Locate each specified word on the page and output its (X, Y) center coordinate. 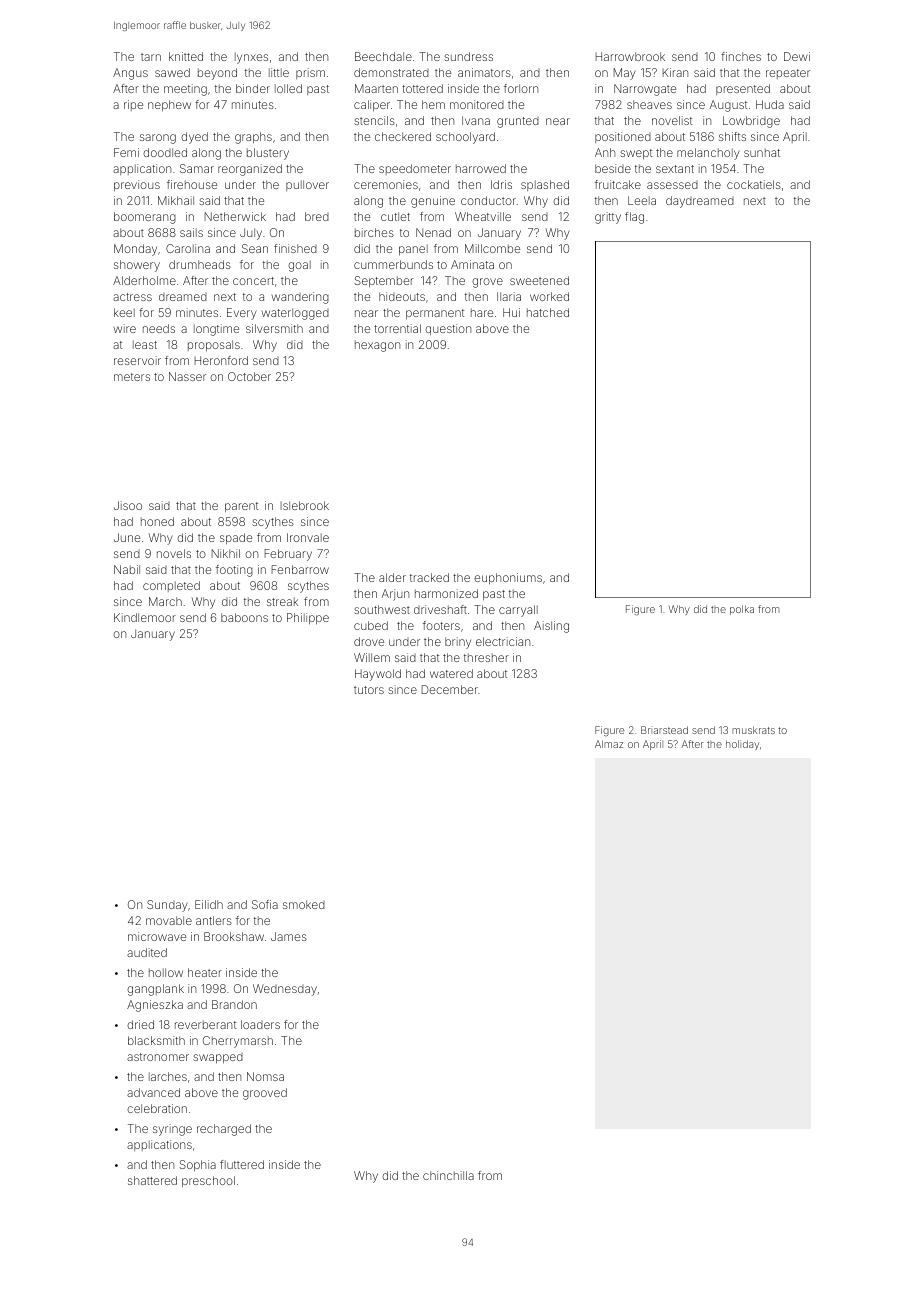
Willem (372, 657)
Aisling (551, 627)
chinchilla (448, 1175)
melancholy (708, 154)
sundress (468, 56)
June (127, 537)
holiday (742, 745)
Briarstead (664, 730)
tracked (429, 577)
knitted (186, 56)
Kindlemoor (145, 617)
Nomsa (265, 1076)
